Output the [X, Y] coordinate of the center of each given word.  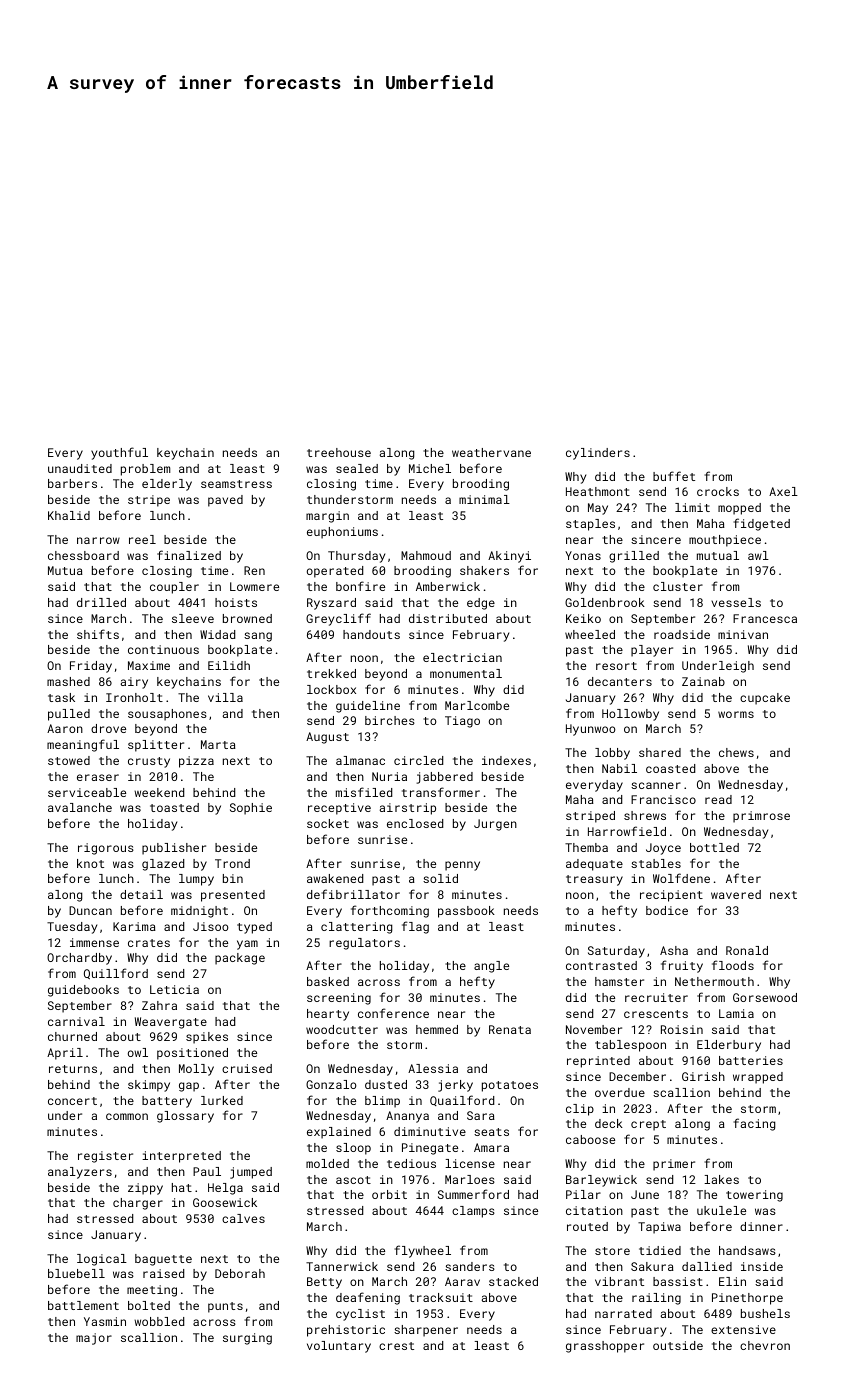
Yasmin [105, 1321]
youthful [119, 453]
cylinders [598, 454]
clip [580, 1110]
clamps [473, 1212]
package [240, 959]
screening [339, 999]
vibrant [619, 1281]
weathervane [491, 452]
